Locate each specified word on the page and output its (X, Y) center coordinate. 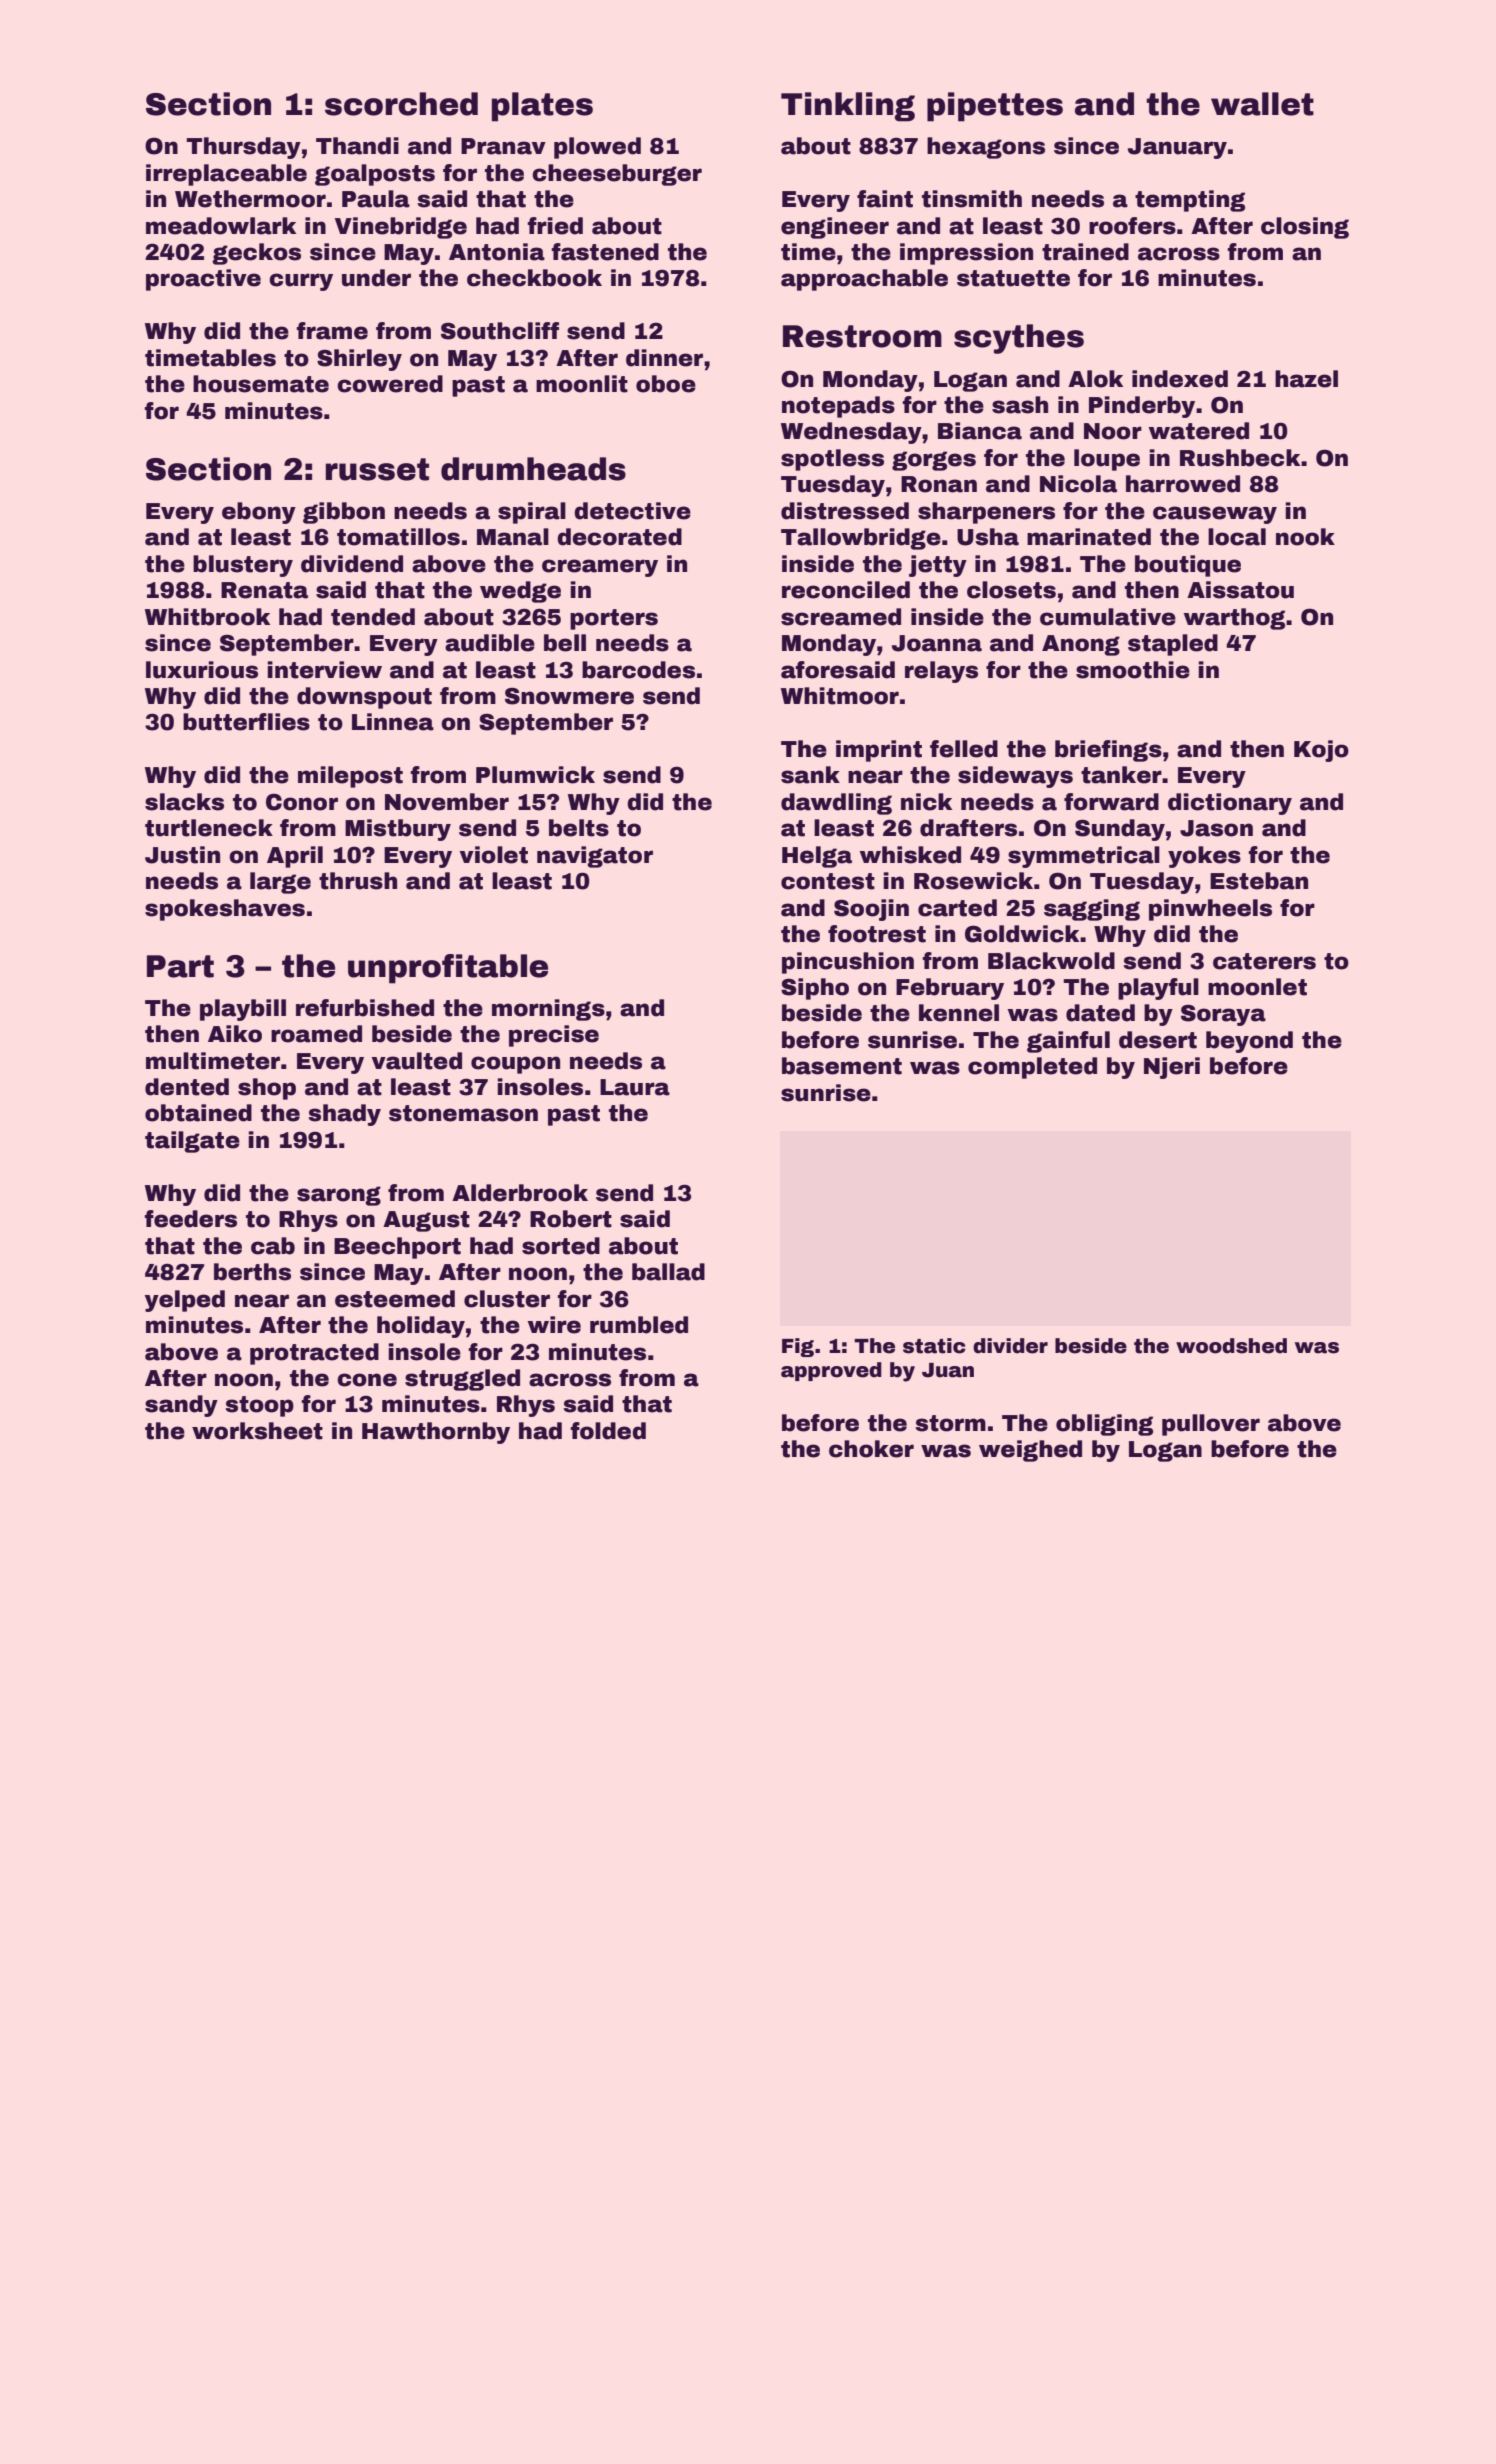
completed (1032, 1068)
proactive (203, 280)
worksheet (257, 1431)
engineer (835, 228)
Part (180, 966)
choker (871, 1449)
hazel (1306, 379)
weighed (1030, 1451)
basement (842, 1066)
